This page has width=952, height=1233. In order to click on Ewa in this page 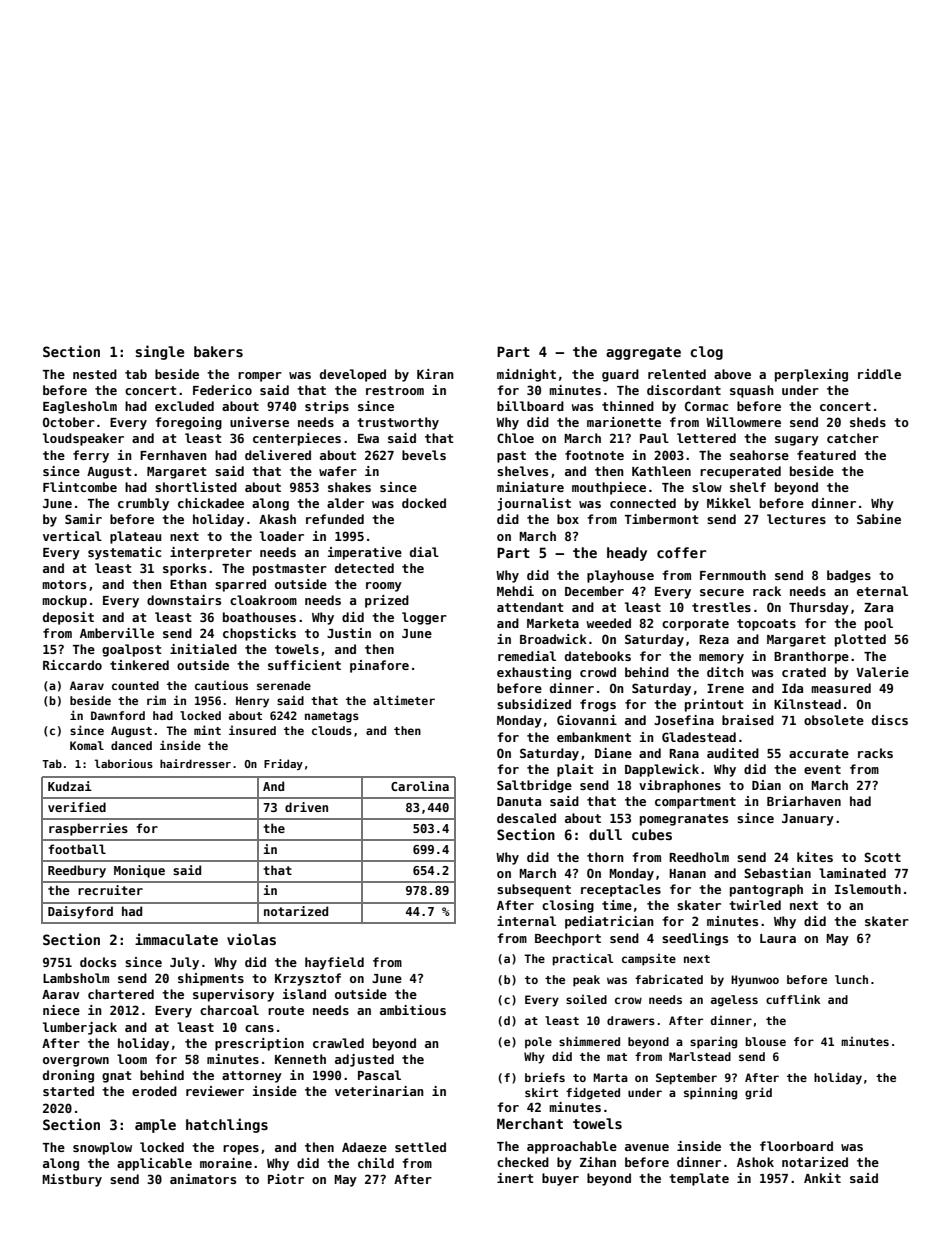, I will do `click(368, 438)`.
